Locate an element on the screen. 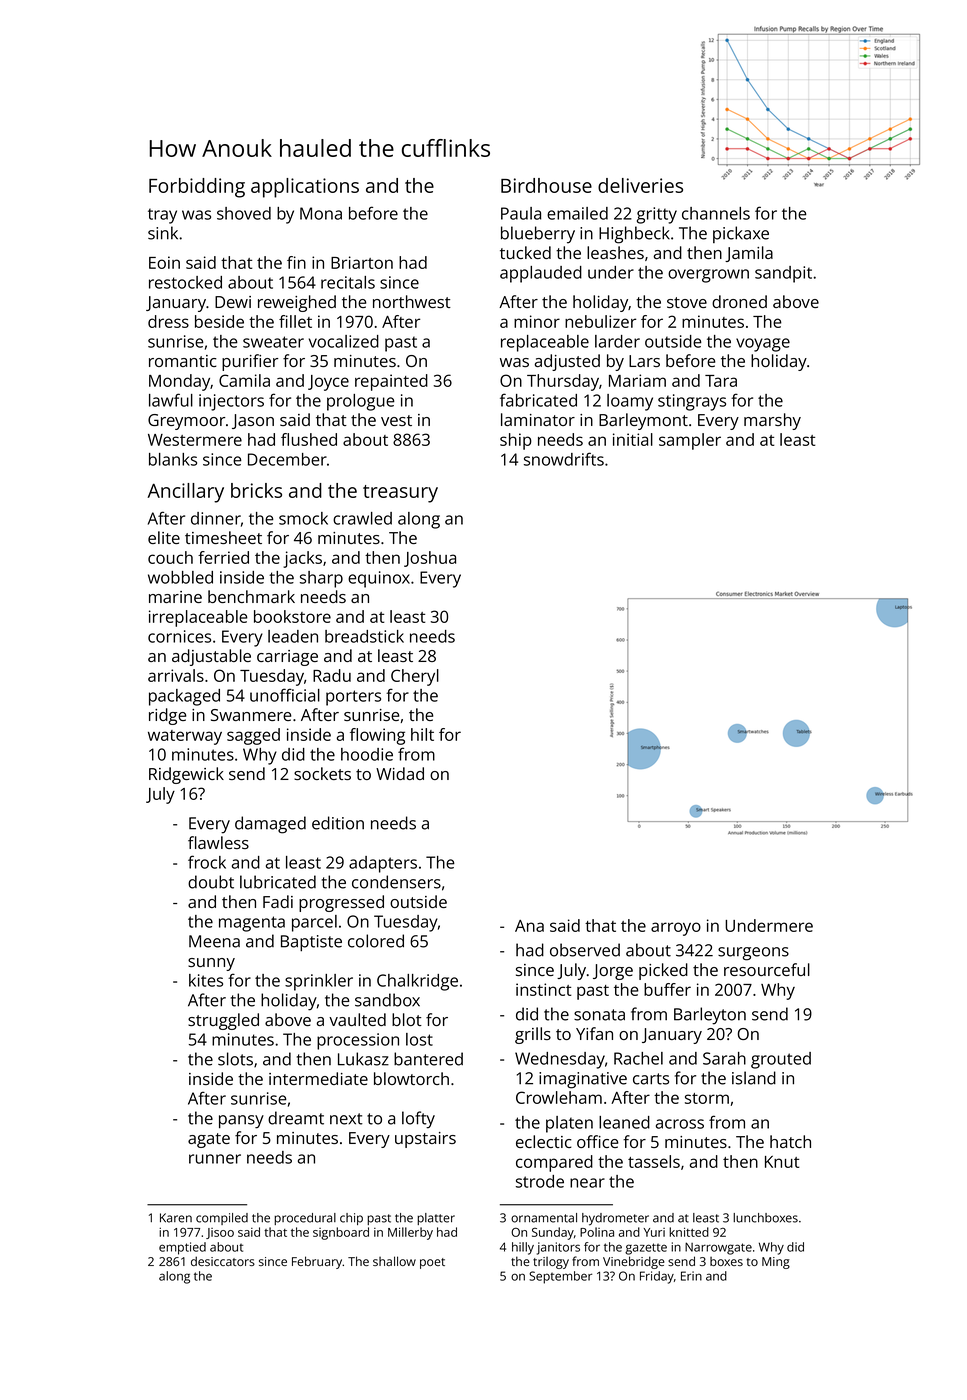 The width and height of the screenshot is (967, 1400). Camila is located at coordinates (244, 380).
